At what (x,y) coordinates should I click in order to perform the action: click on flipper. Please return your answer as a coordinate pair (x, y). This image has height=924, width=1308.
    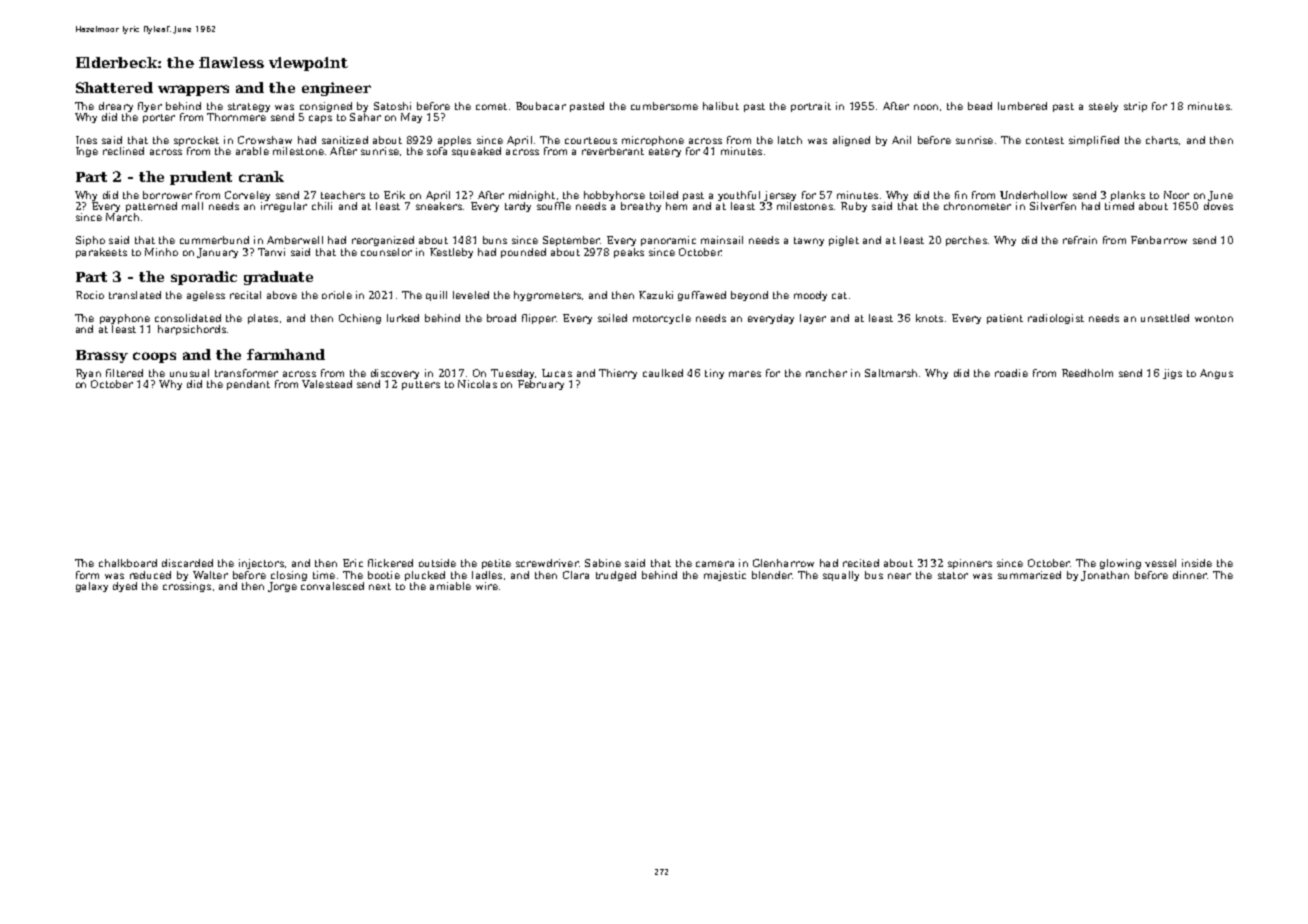
    Looking at the image, I should click on (539, 319).
